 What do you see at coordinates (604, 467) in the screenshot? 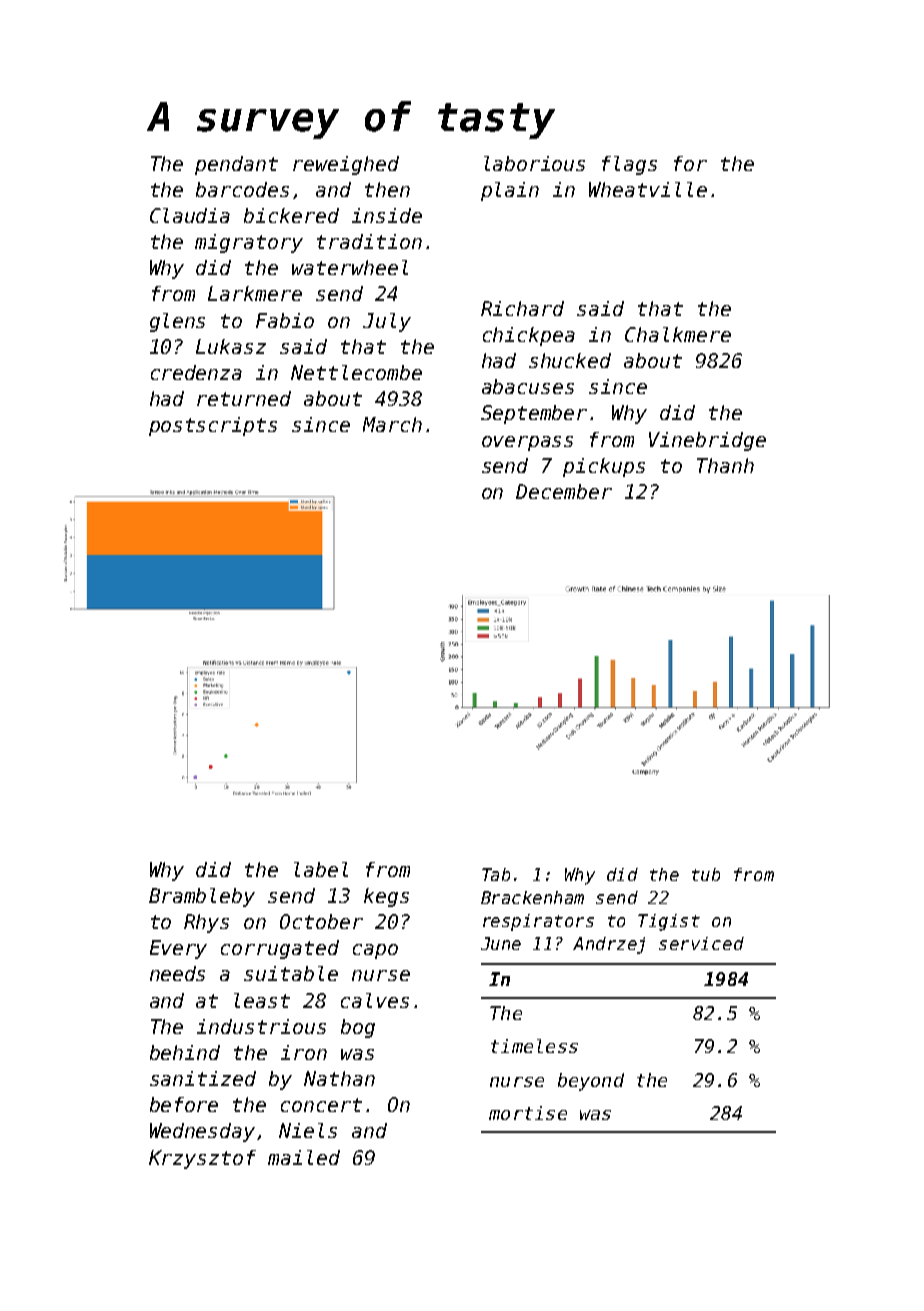
I see `pickups` at bounding box center [604, 467].
